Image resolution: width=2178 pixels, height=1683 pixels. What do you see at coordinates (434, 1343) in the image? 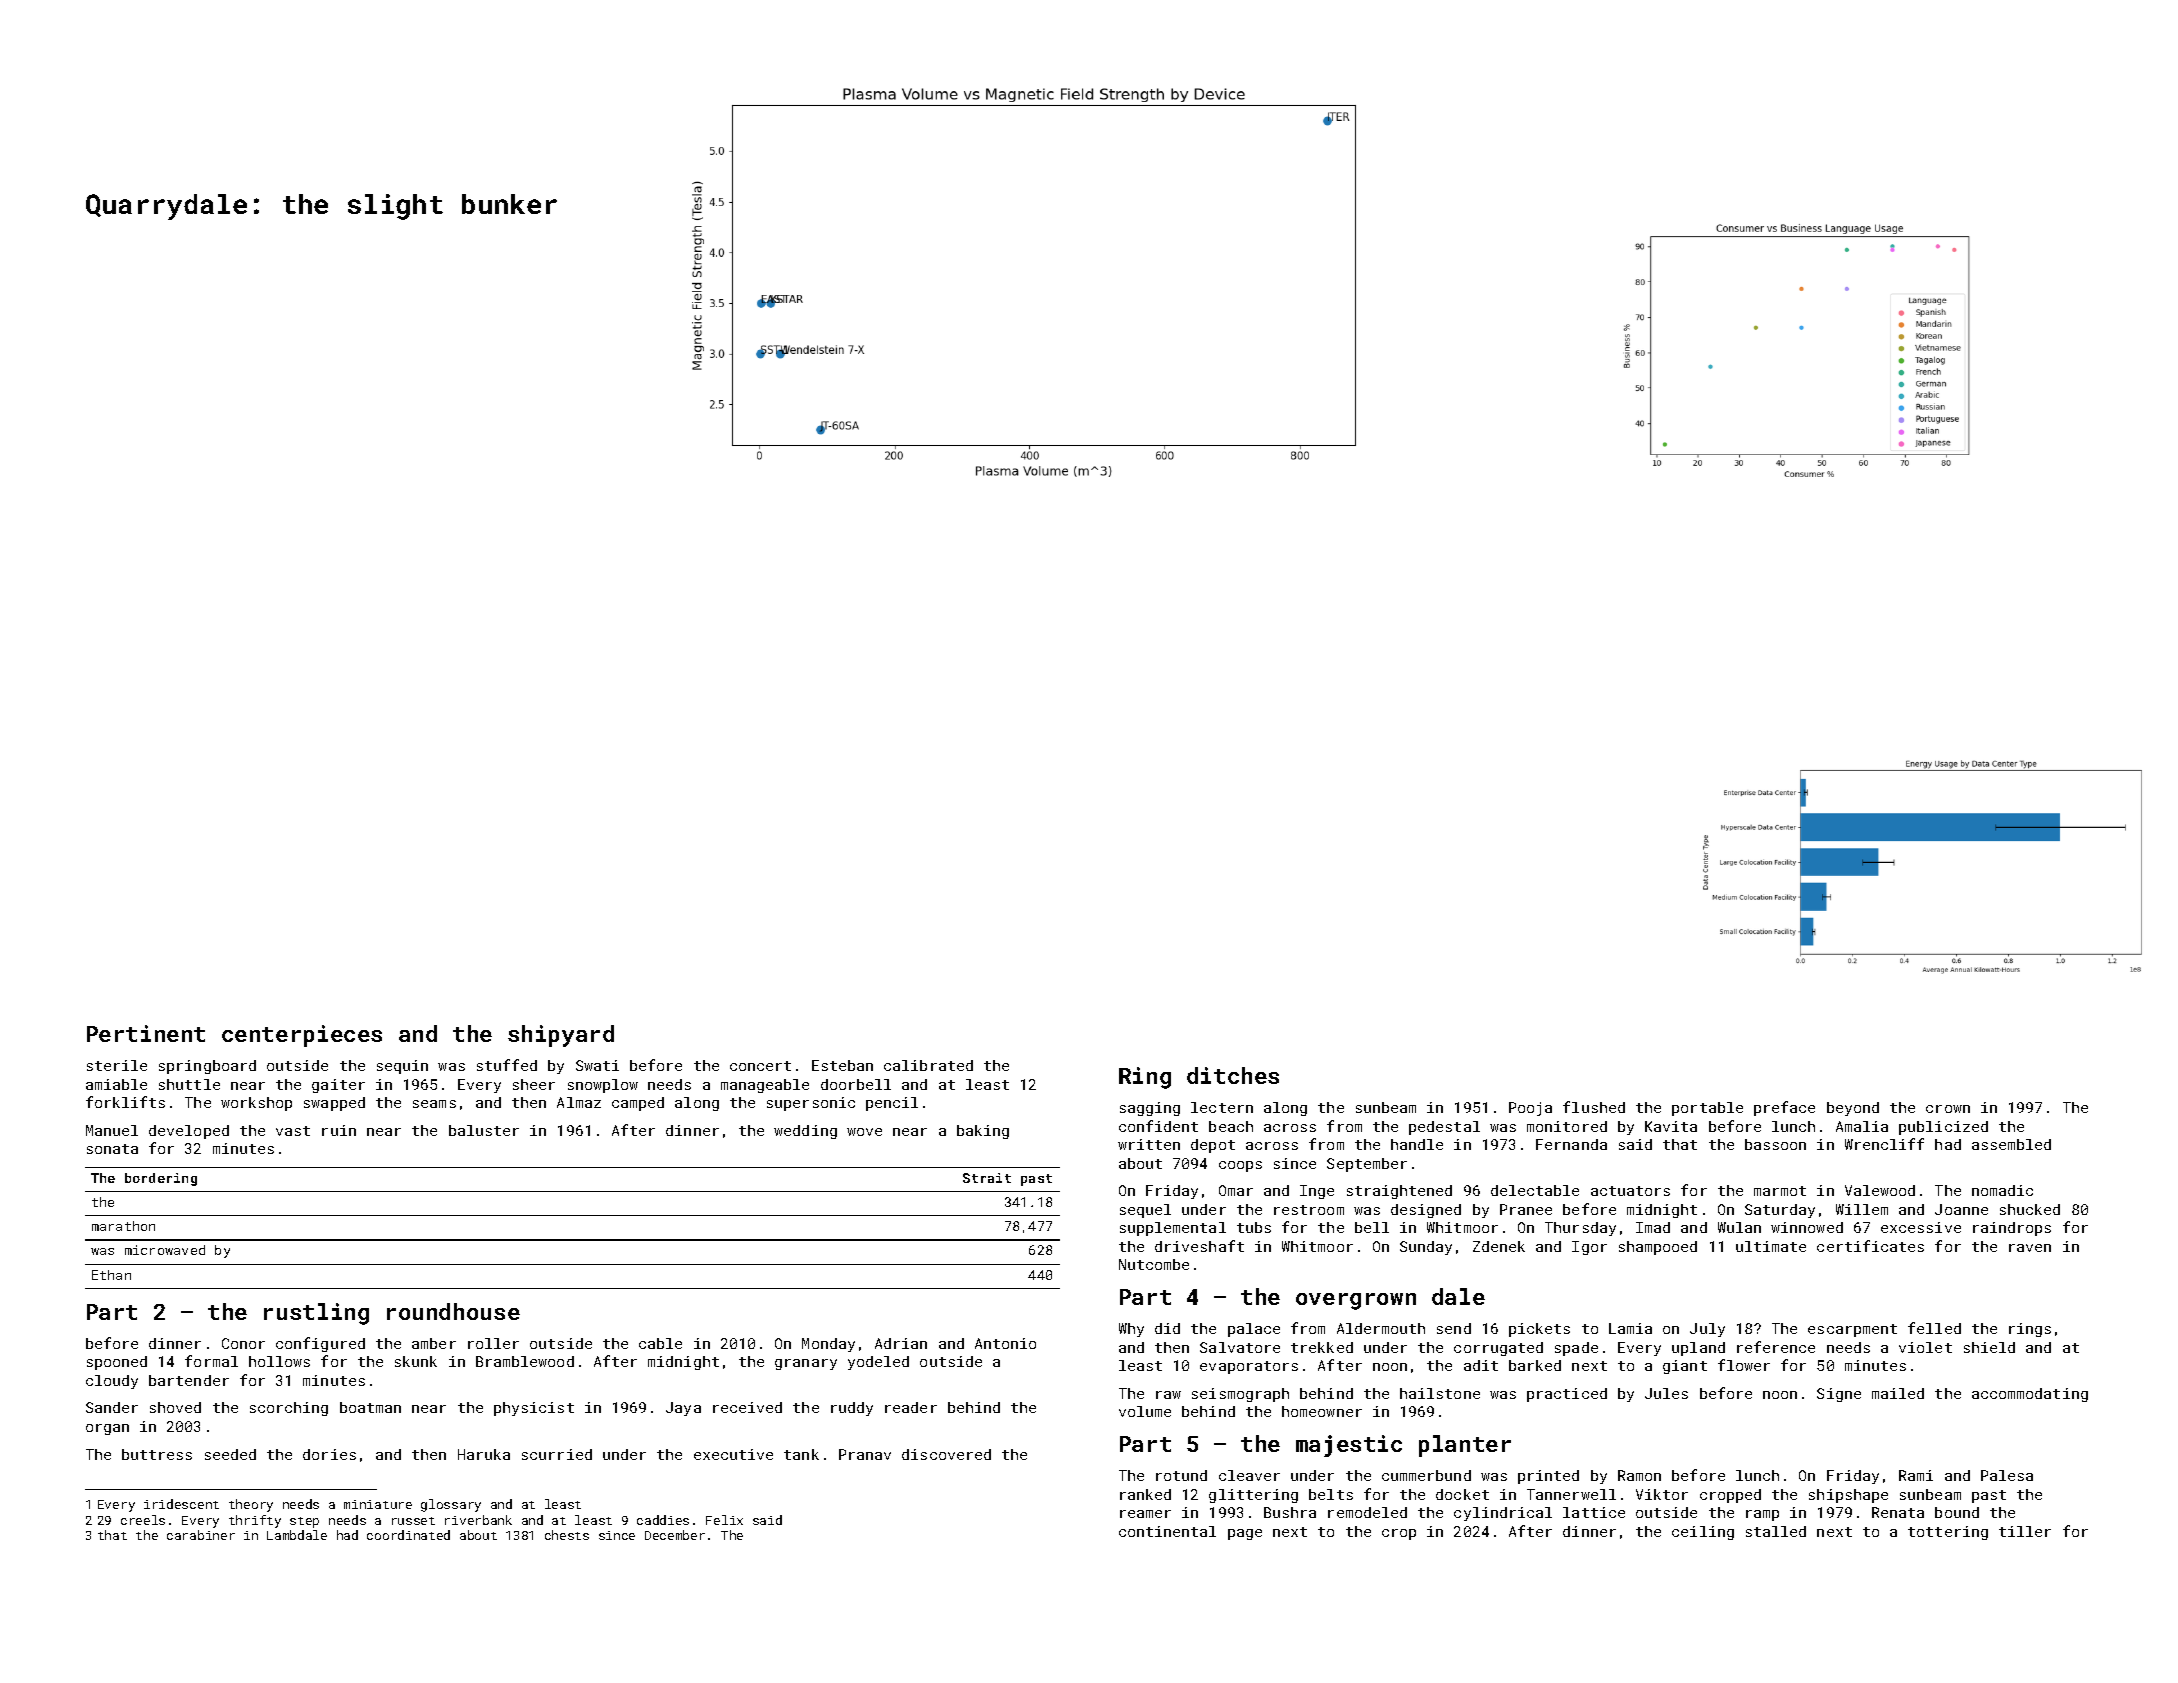
I see `amber` at bounding box center [434, 1343].
